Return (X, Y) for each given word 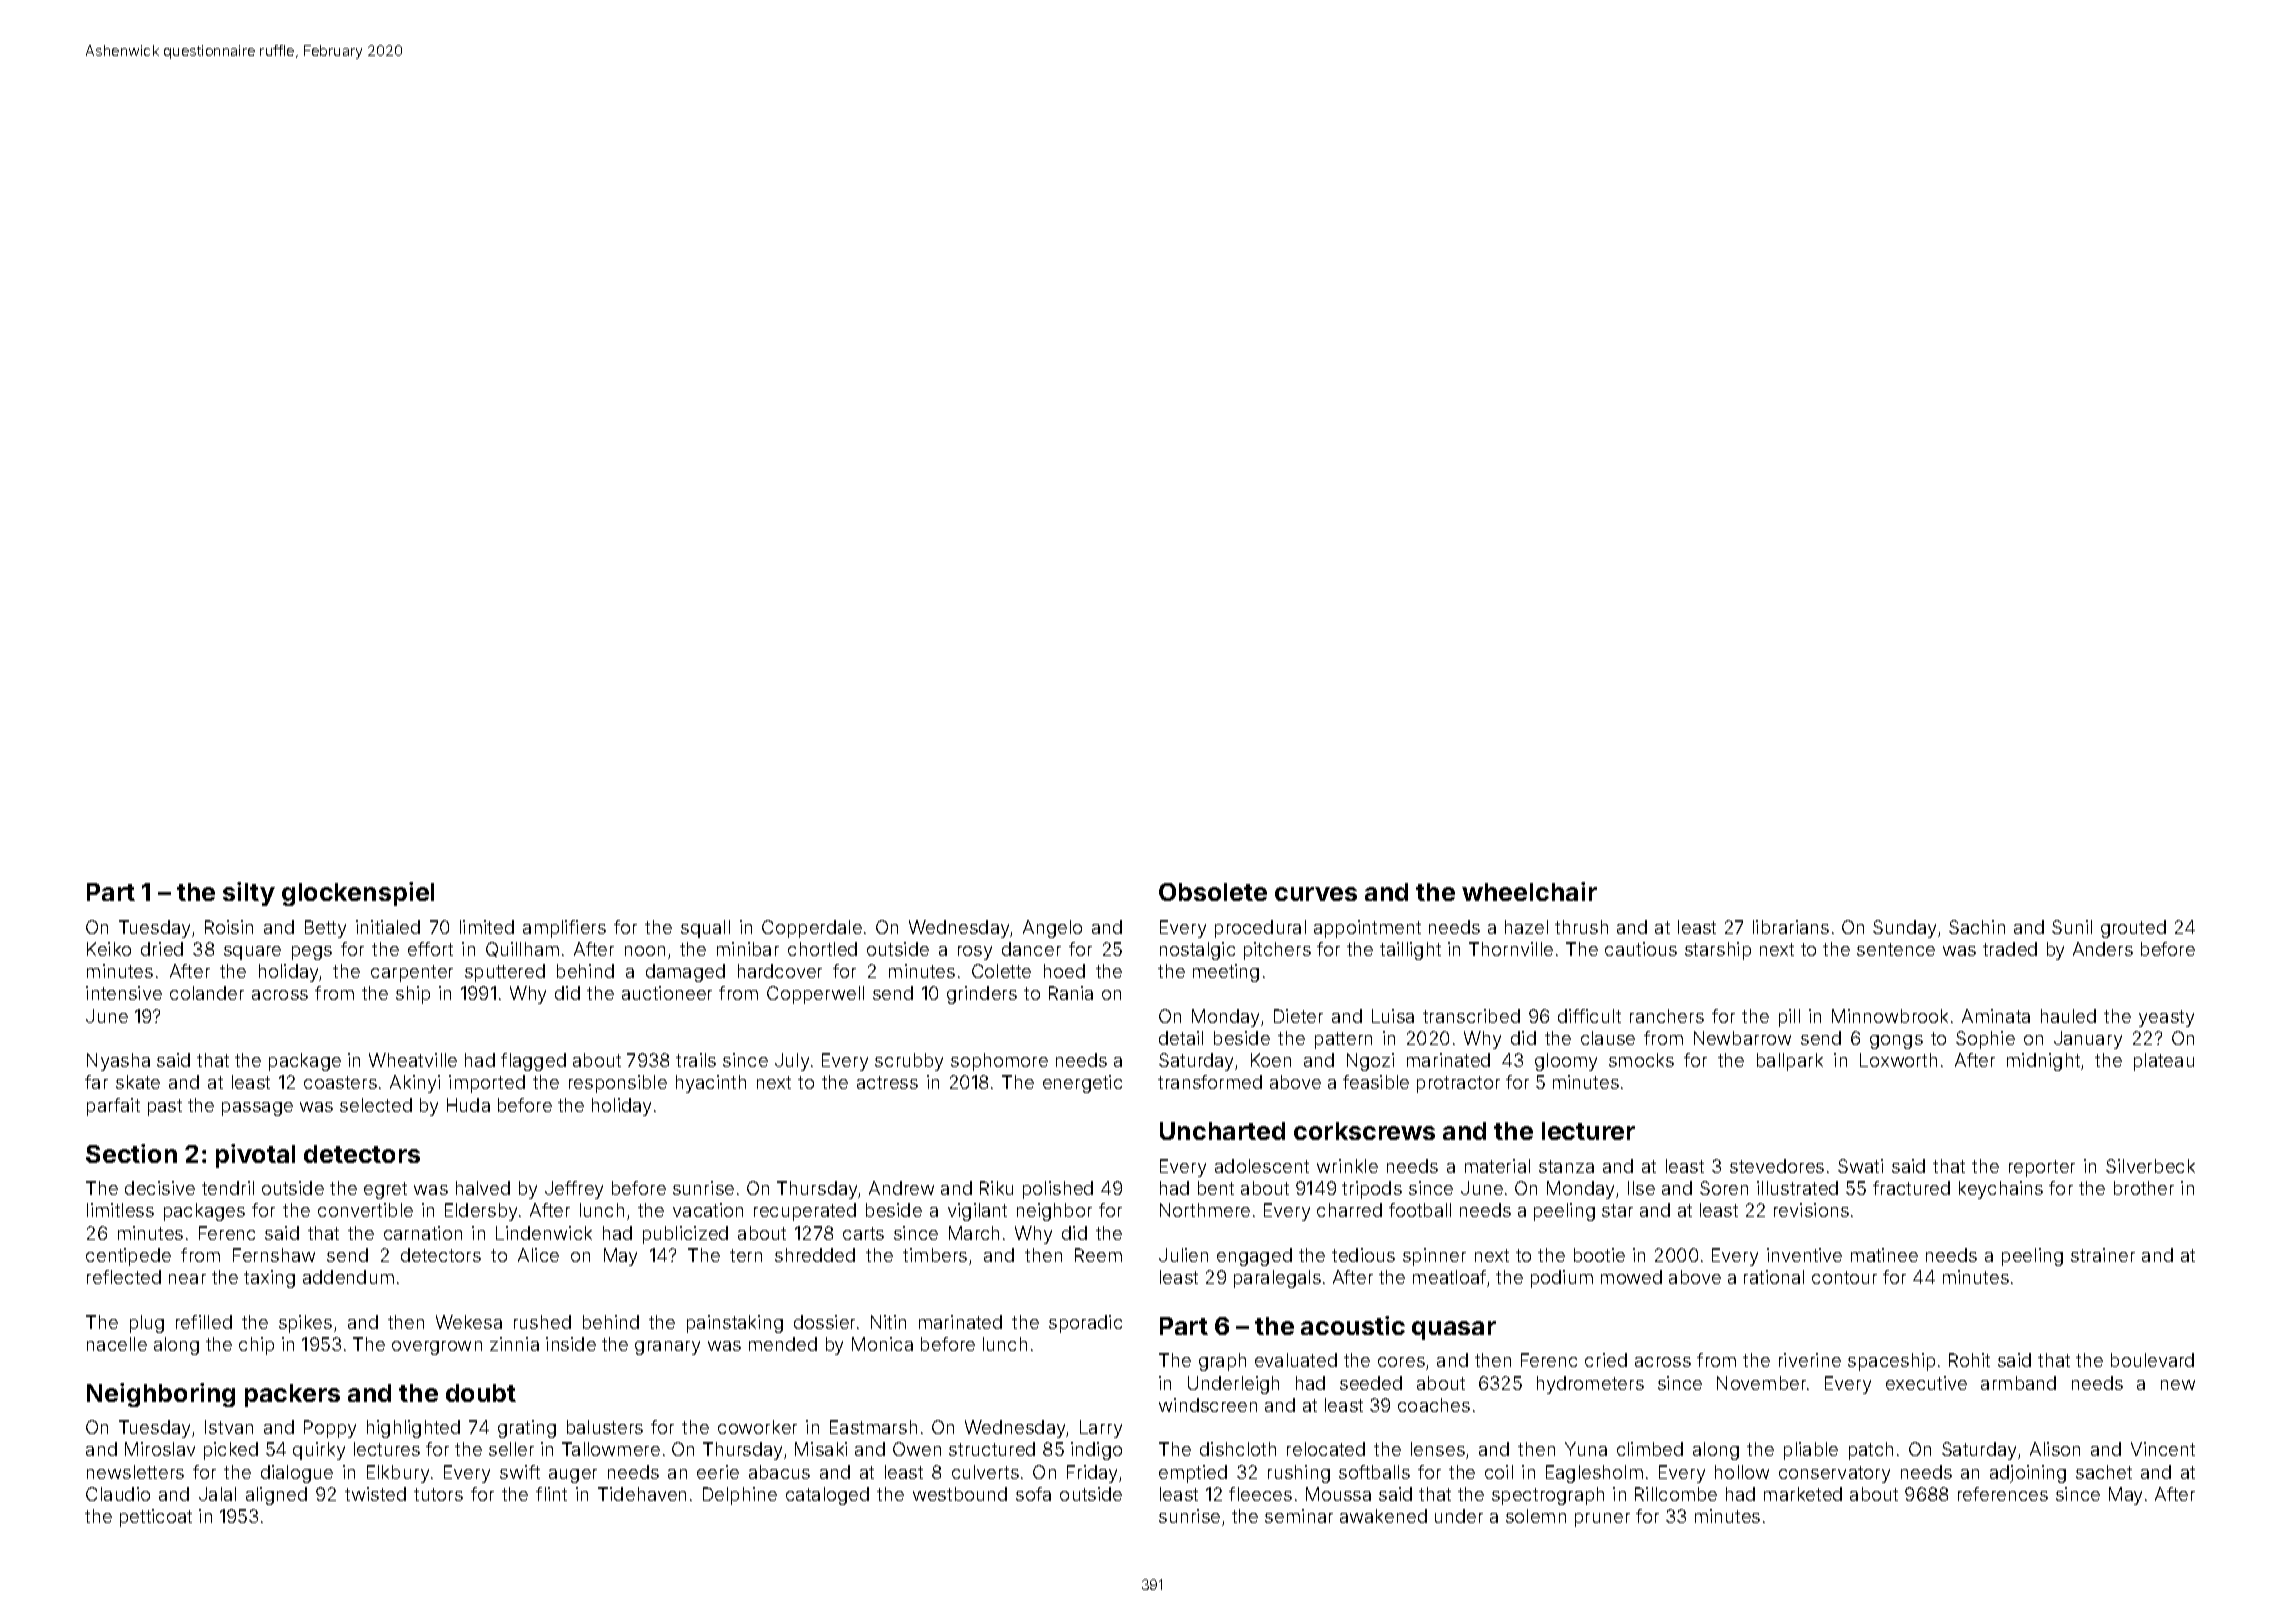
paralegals (1277, 1279)
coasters (340, 1082)
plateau (2164, 1062)
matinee (1884, 1255)
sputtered (505, 973)
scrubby (909, 1062)
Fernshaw (274, 1255)
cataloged (827, 1496)
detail (1181, 1038)
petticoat (156, 1518)
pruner (1602, 1520)
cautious (1641, 949)
